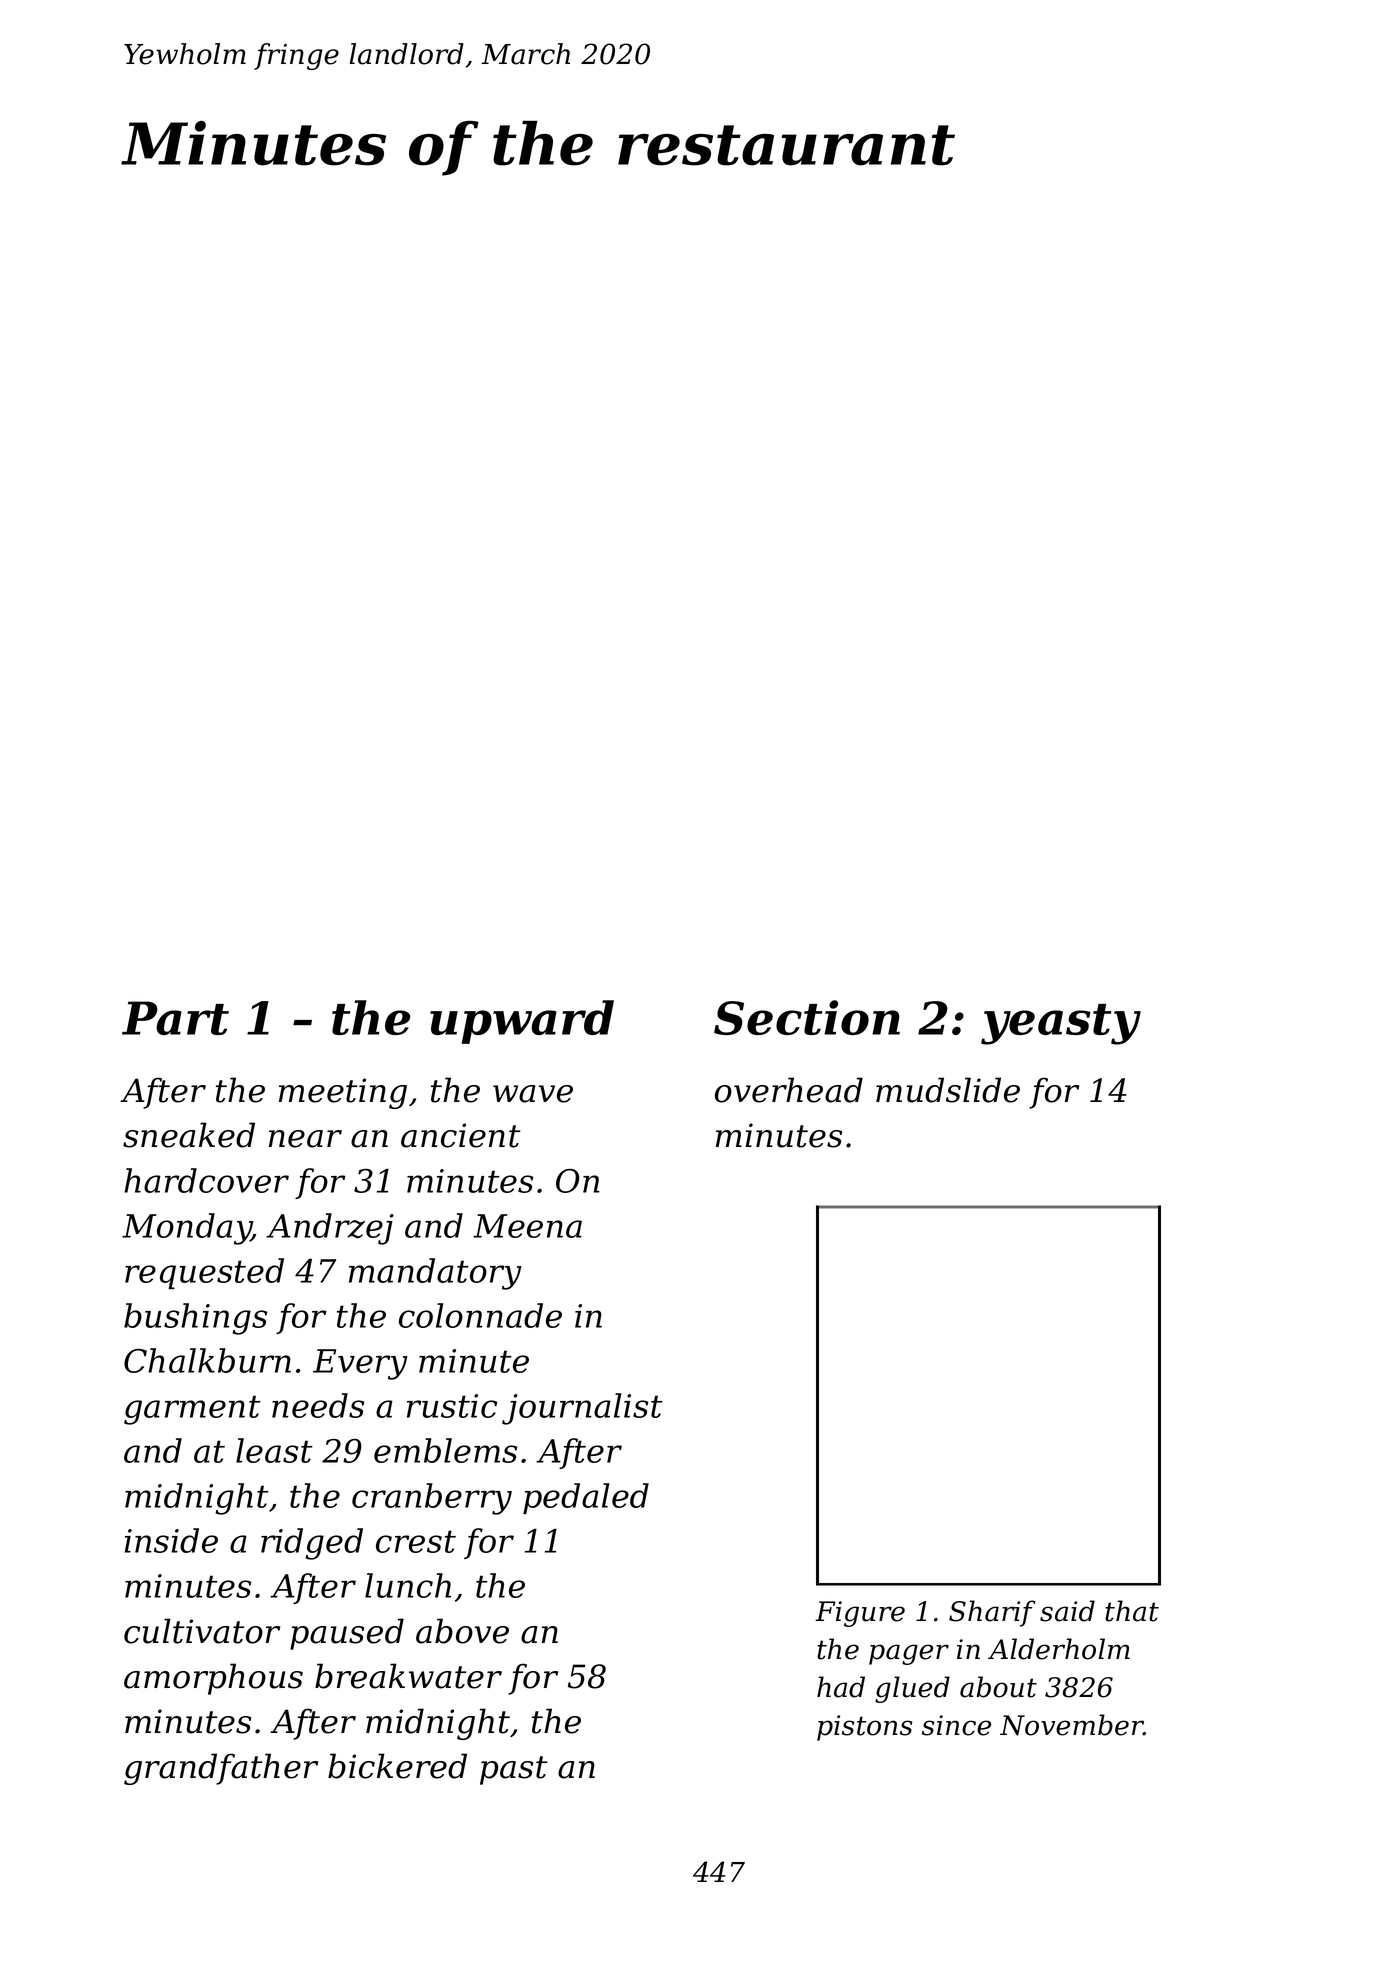 The width and height of the page is (1386, 1969). Describe the element at coordinates (789, 1090) in the page. I see `overhead` at that location.
